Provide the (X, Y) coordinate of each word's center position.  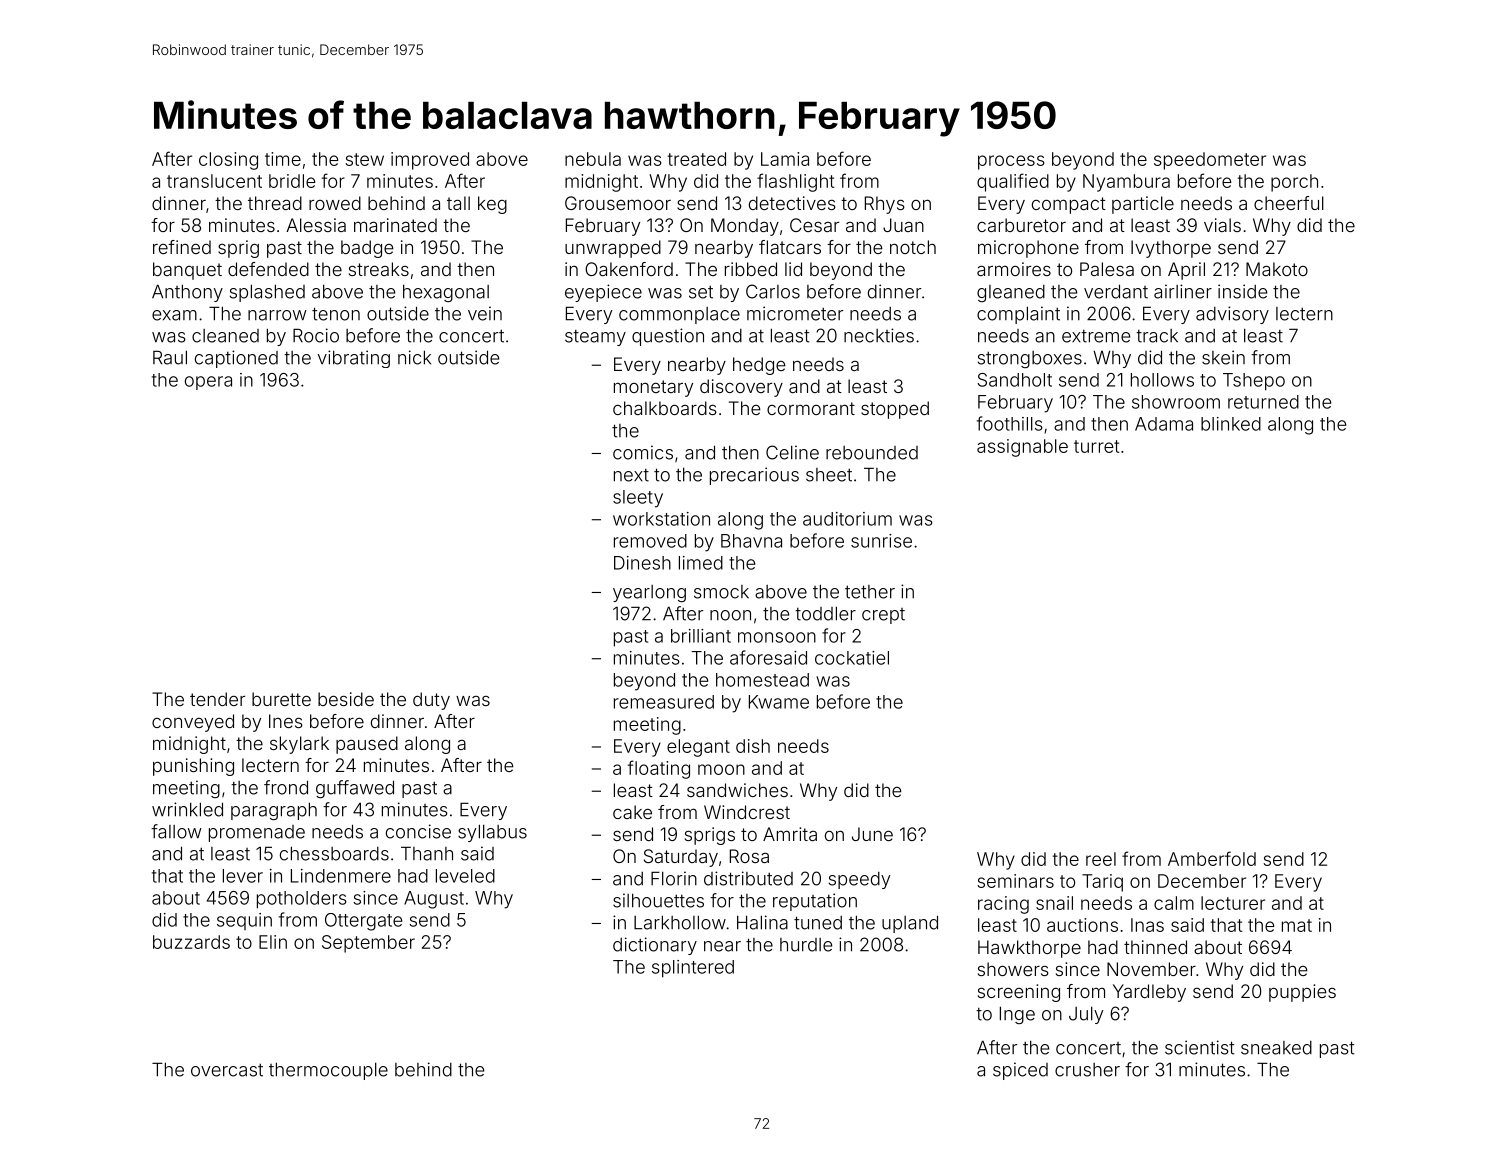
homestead (762, 680)
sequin (244, 921)
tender (217, 699)
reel (1101, 859)
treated (697, 159)
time (283, 159)
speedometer (1210, 161)
